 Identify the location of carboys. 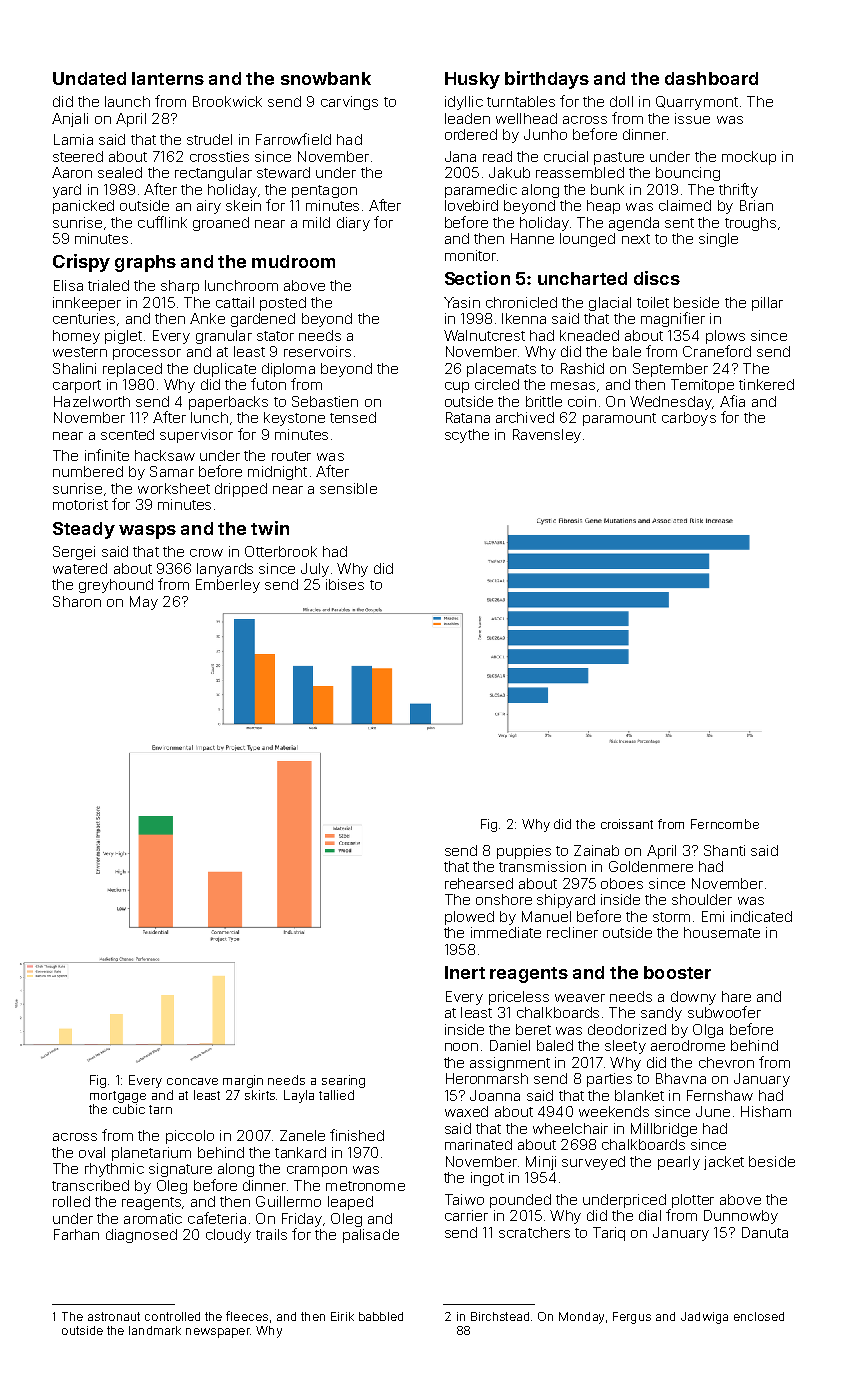
(689, 419).
